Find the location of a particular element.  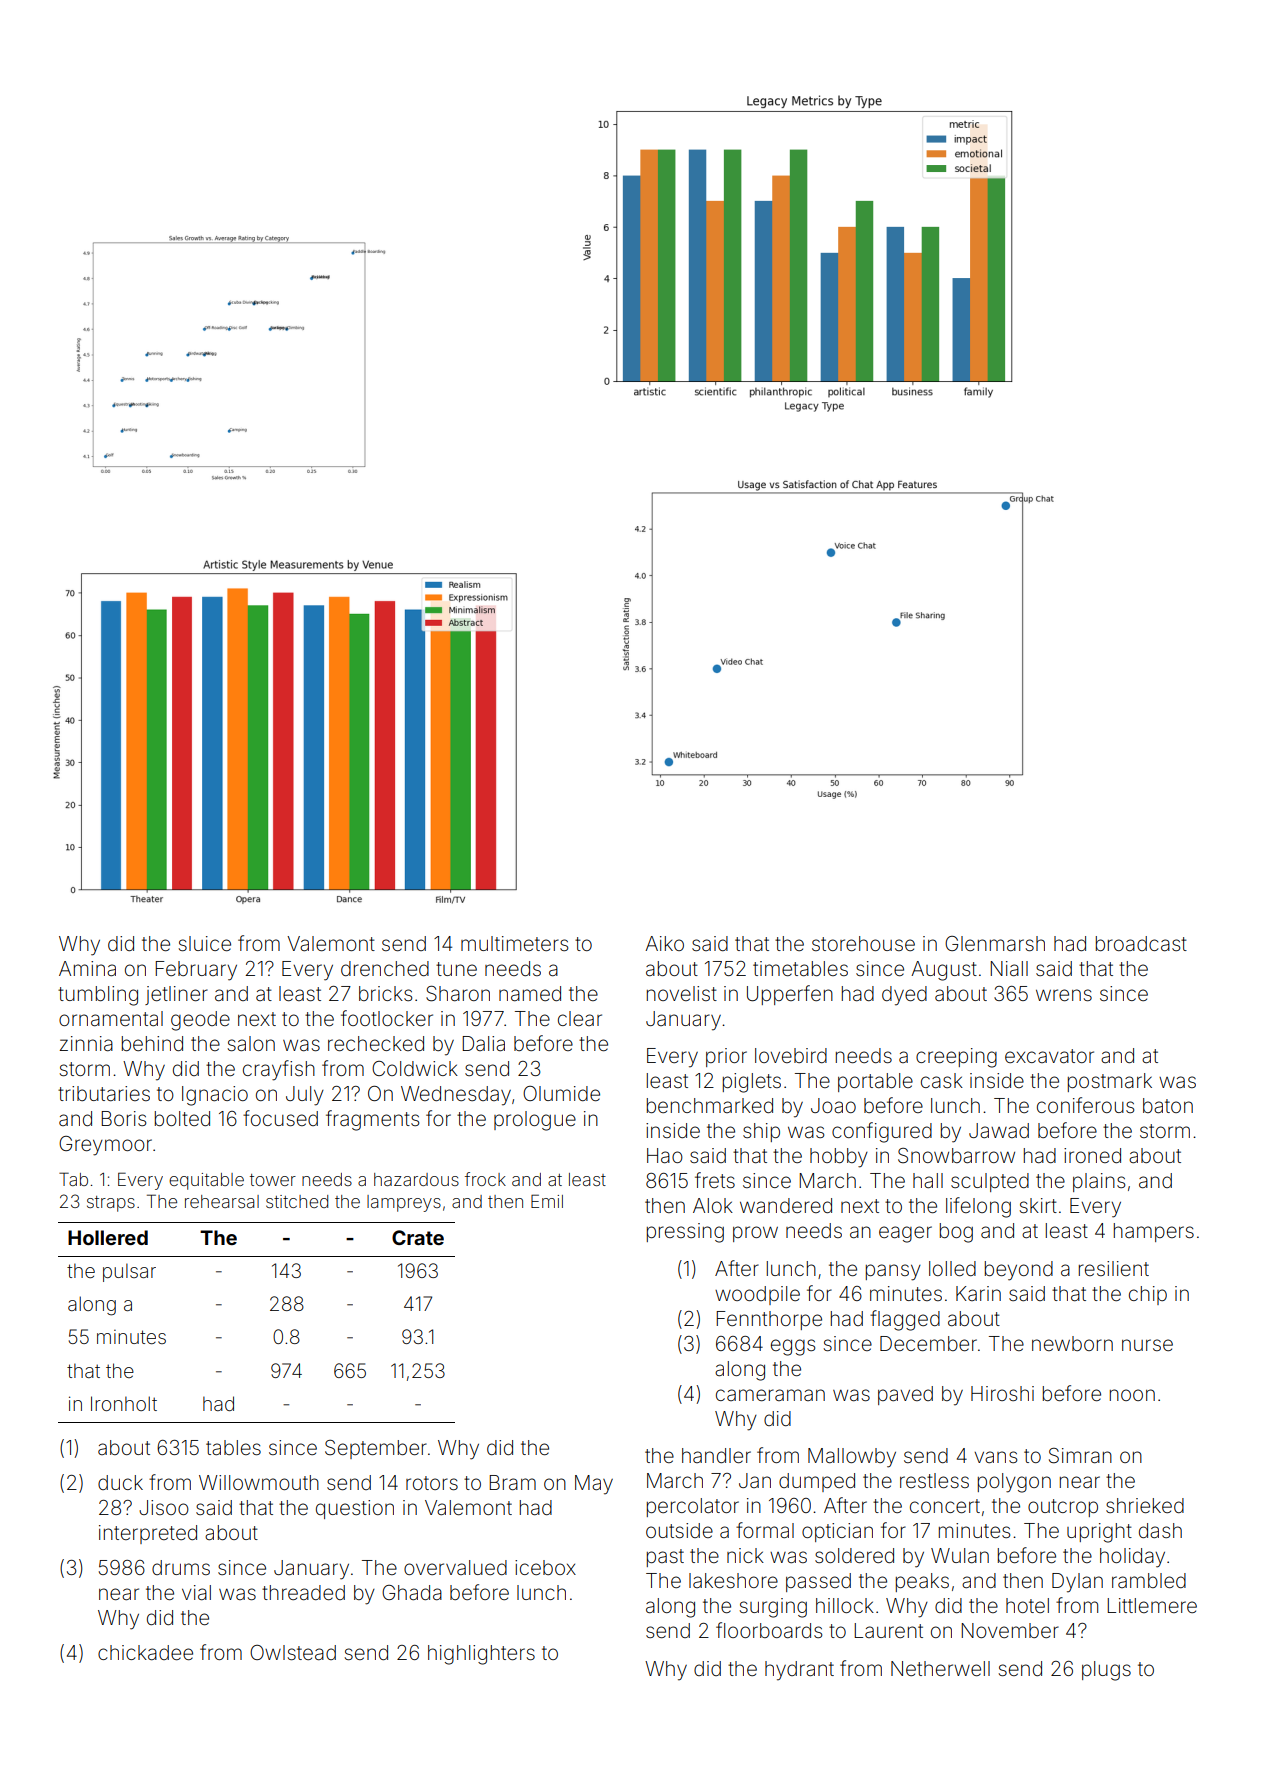

lovebird is located at coordinates (791, 1055).
